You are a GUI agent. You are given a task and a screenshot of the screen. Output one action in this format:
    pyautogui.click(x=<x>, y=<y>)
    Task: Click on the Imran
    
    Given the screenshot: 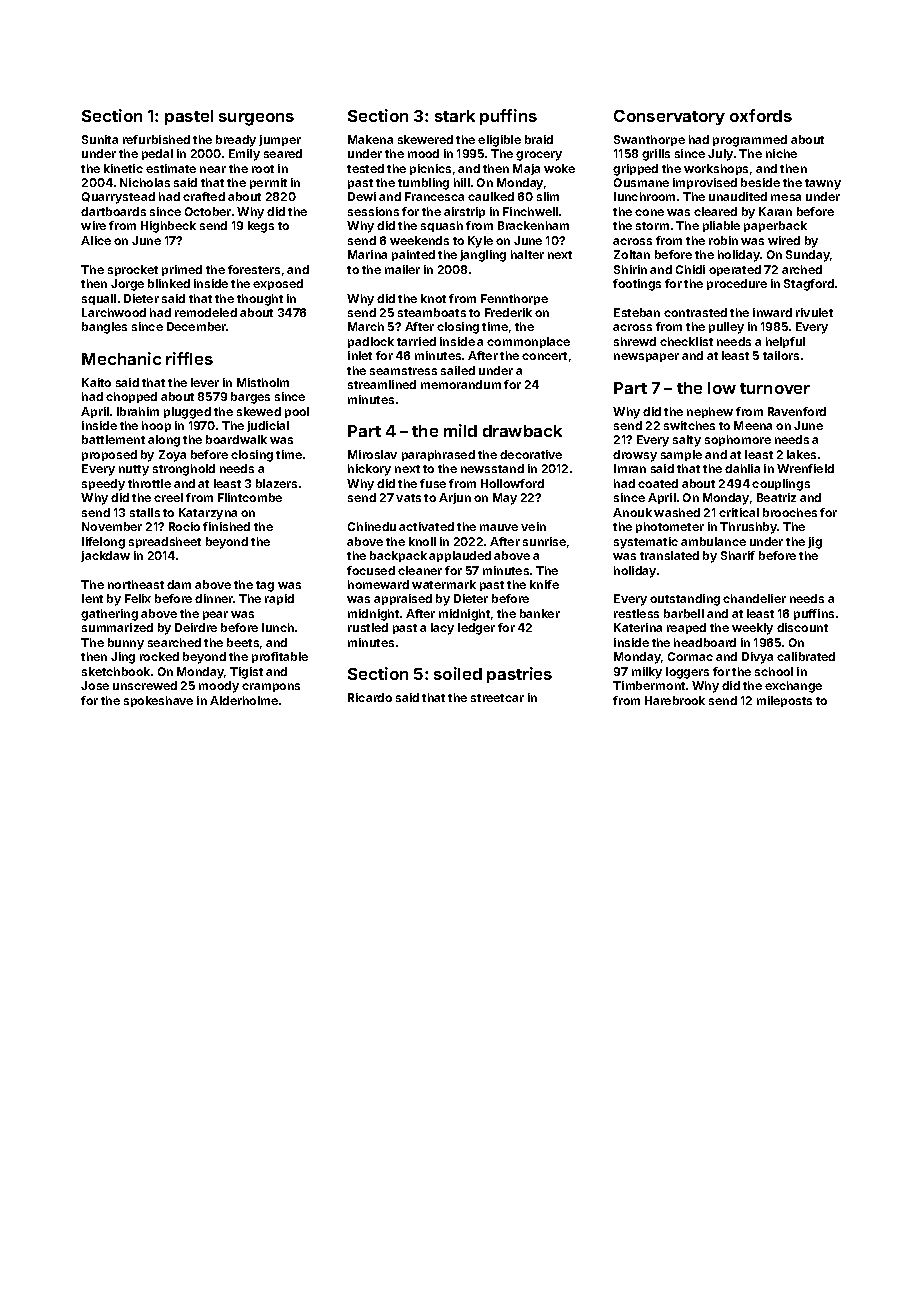 What is the action you would take?
    pyautogui.click(x=630, y=468)
